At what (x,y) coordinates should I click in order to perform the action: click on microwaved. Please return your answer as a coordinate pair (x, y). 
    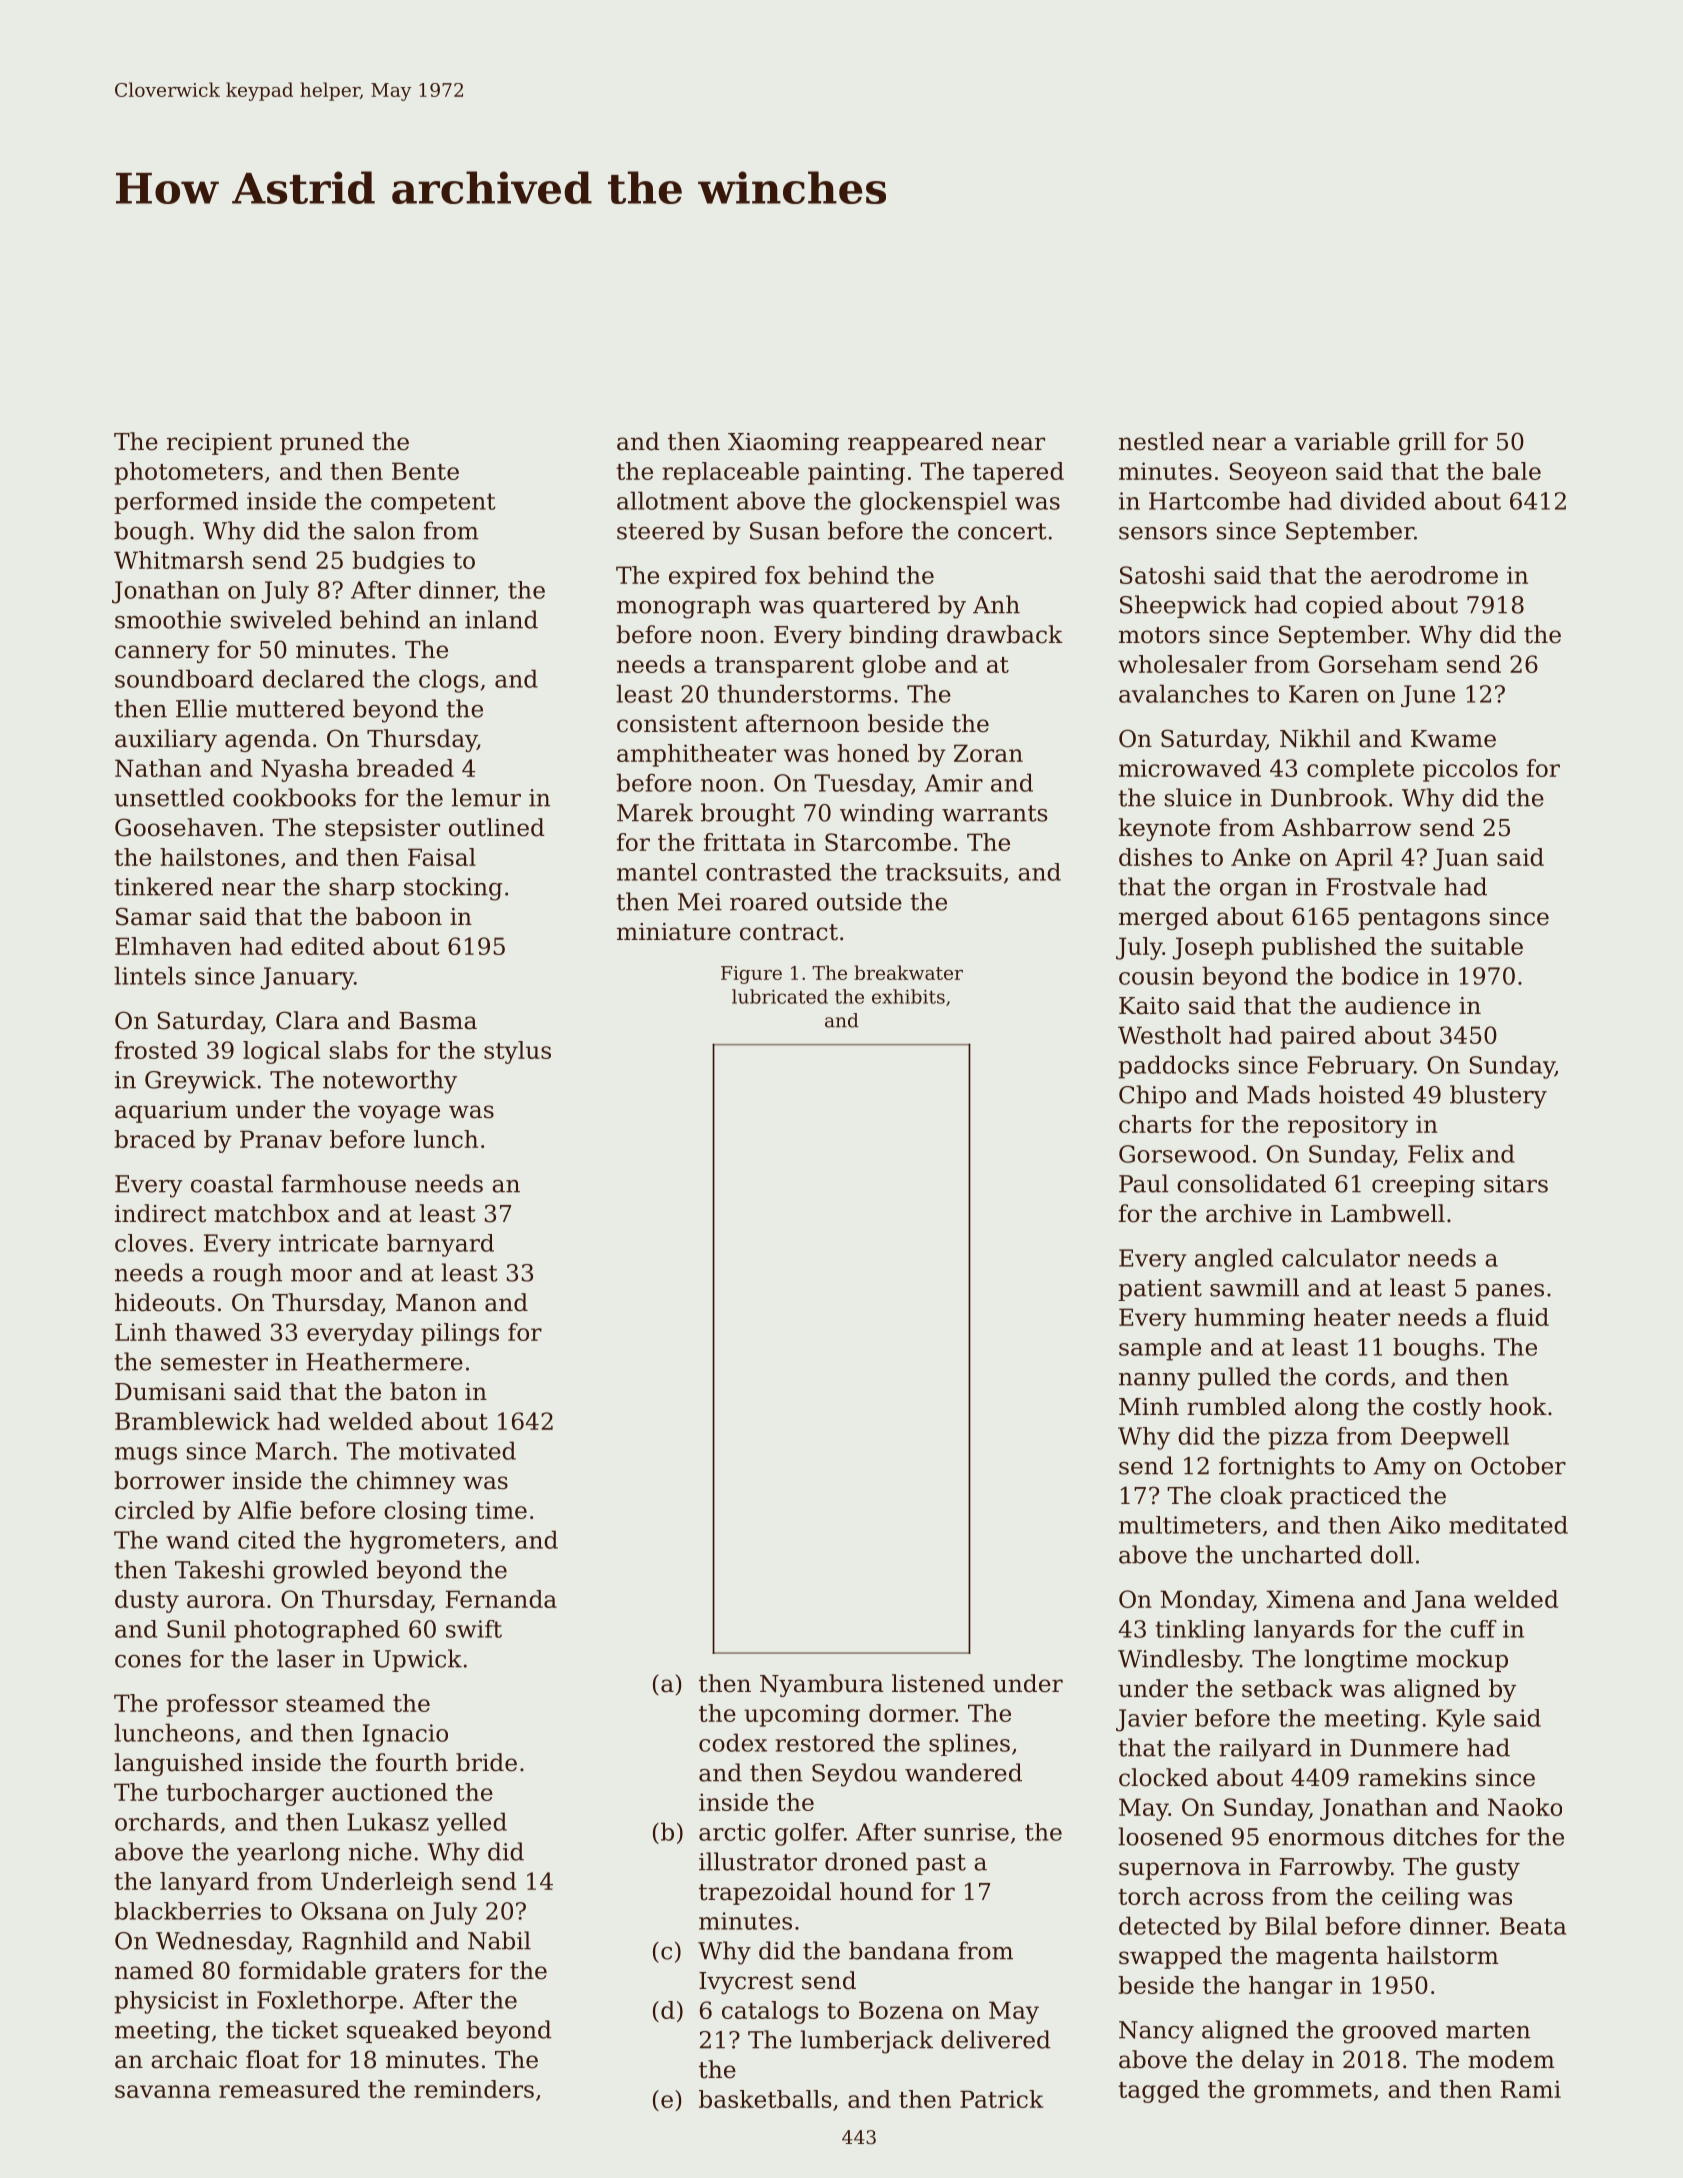
    Looking at the image, I should click on (1190, 768).
